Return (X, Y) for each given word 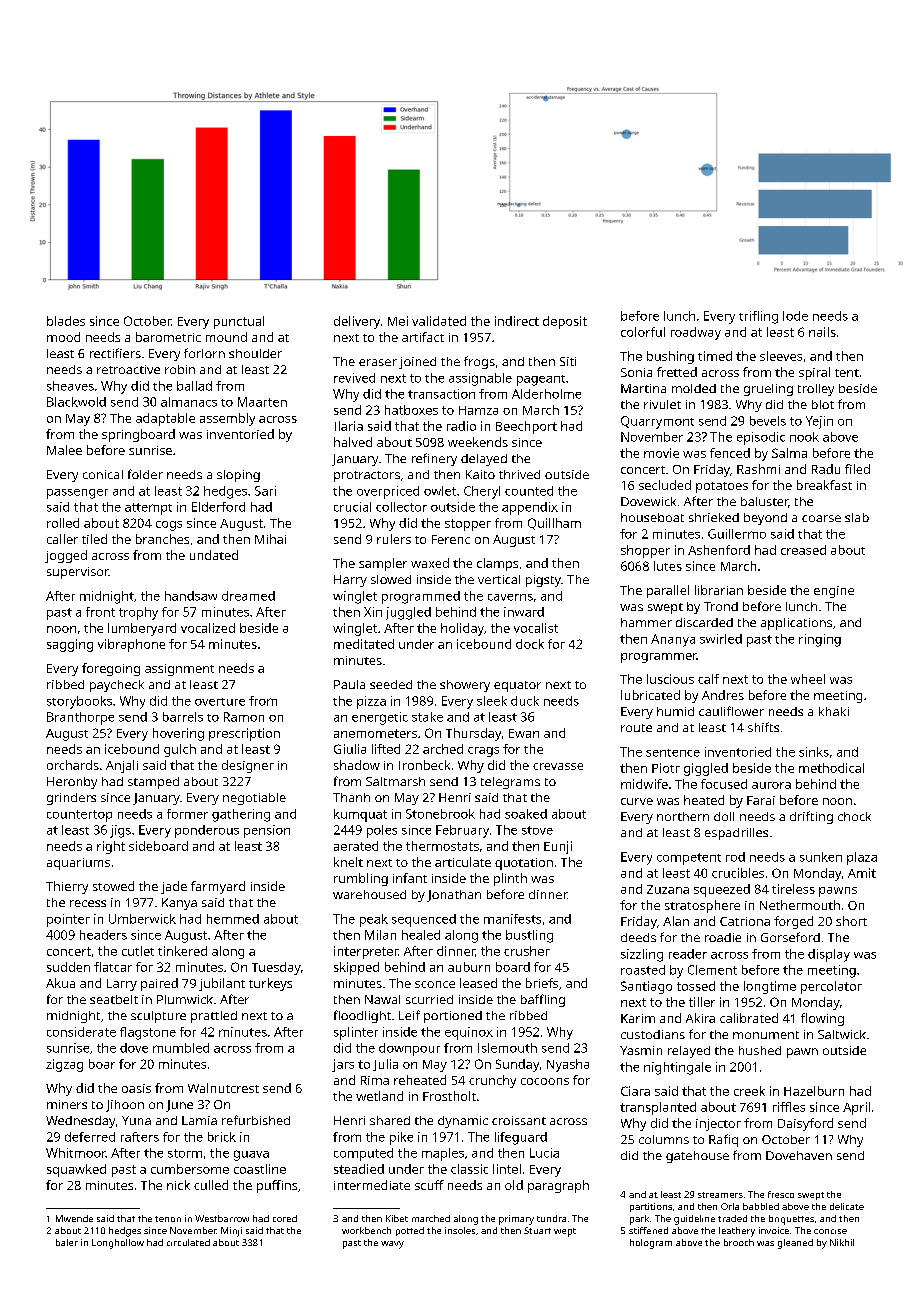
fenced (730, 453)
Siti (568, 361)
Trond (721, 606)
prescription (244, 734)
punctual (239, 322)
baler (67, 1242)
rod (735, 857)
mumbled (181, 1048)
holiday (462, 629)
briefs (542, 983)
